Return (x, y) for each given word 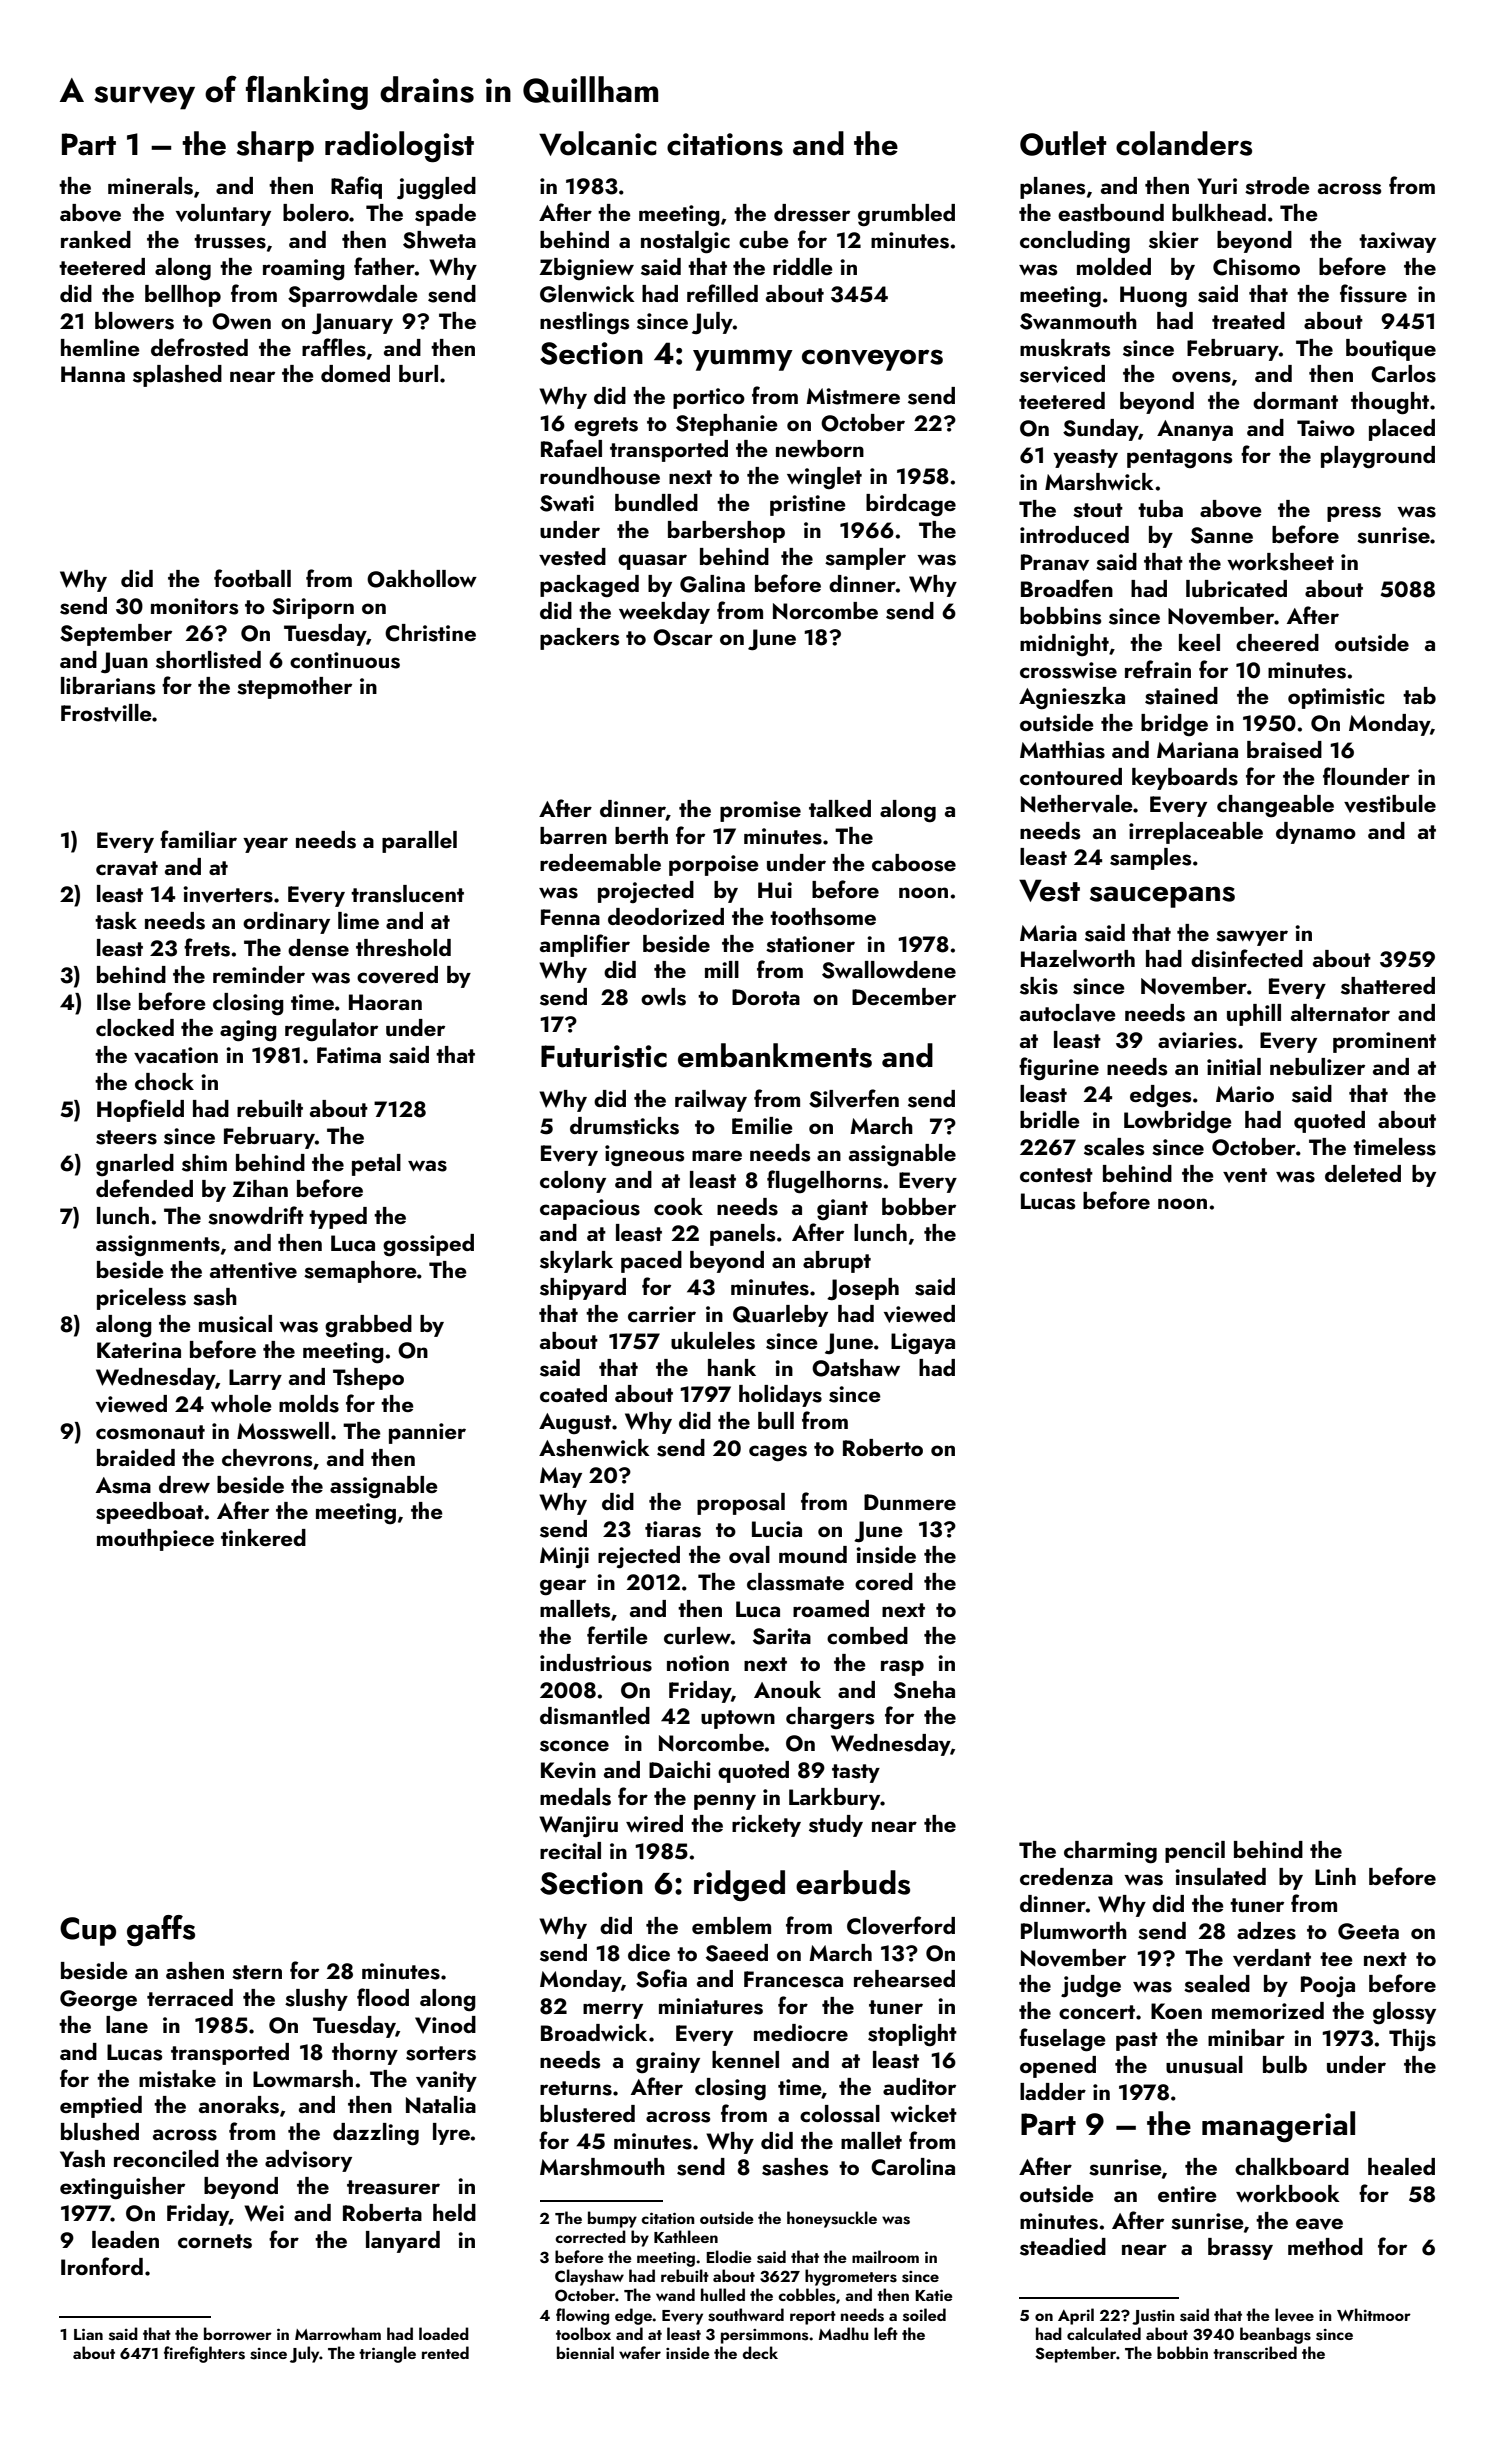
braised (1284, 750)
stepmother (294, 688)
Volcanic (598, 143)
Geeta (1368, 1931)
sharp (275, 146)
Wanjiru (578, 1827)
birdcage (911, 505)
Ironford (102, 2266)
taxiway (1397, 242)
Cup (88, 1931)
